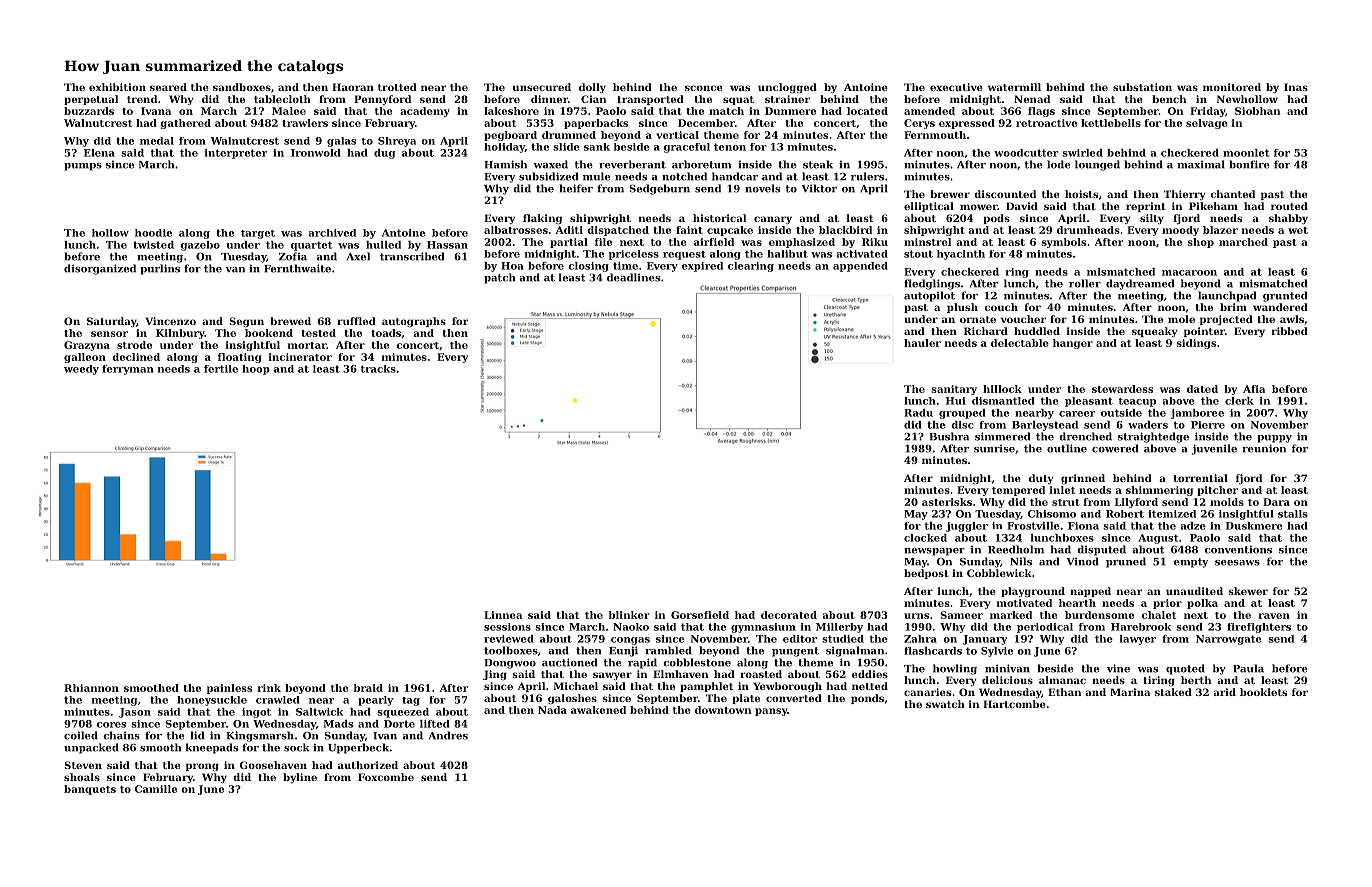 The image size is (1372, 887). Describe the element at coordinates (83, 167) in the screenshot. I see `pumps` at that location.
